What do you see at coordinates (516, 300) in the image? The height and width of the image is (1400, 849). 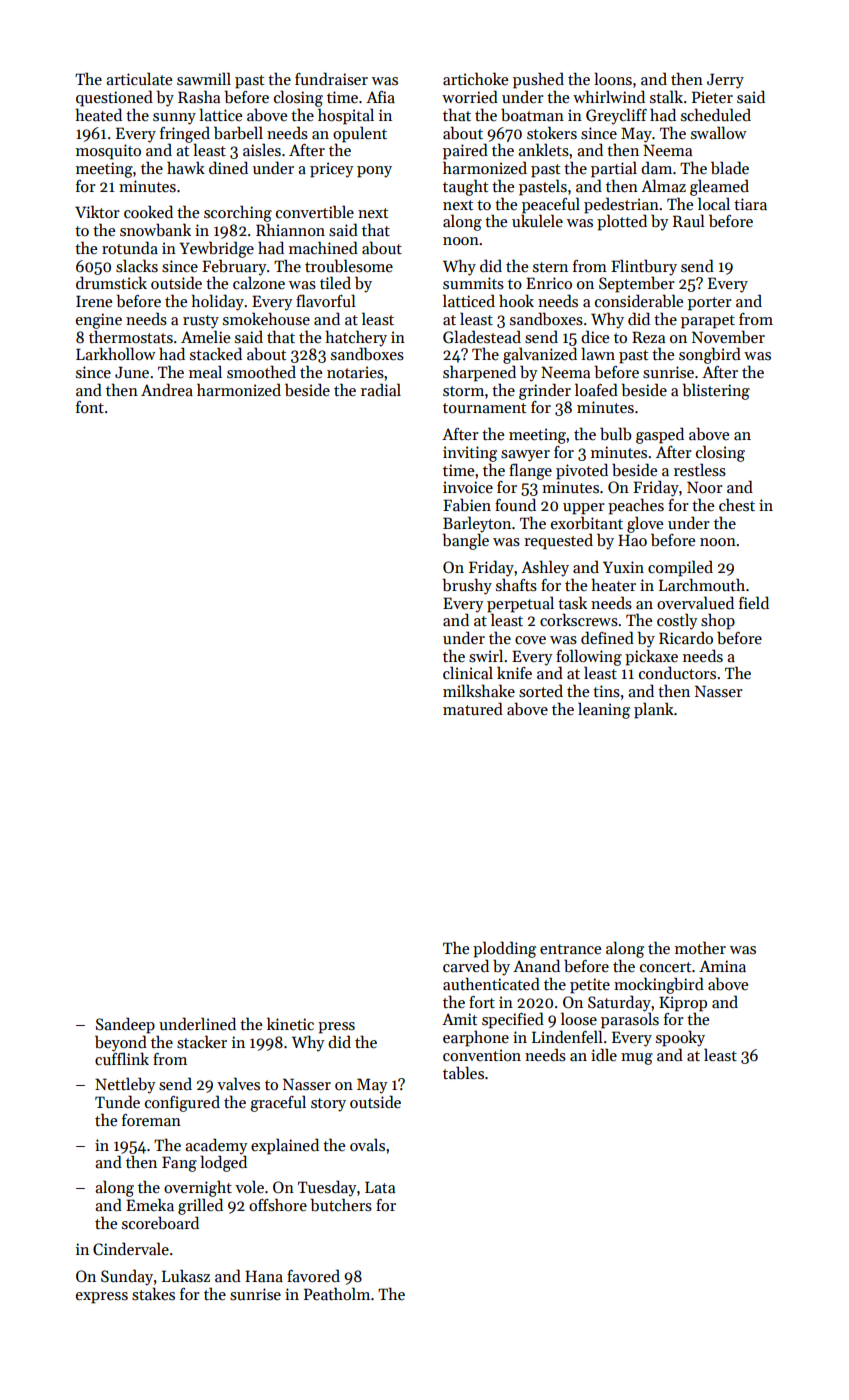 I see `hook` at bounding box center [516, 300].
